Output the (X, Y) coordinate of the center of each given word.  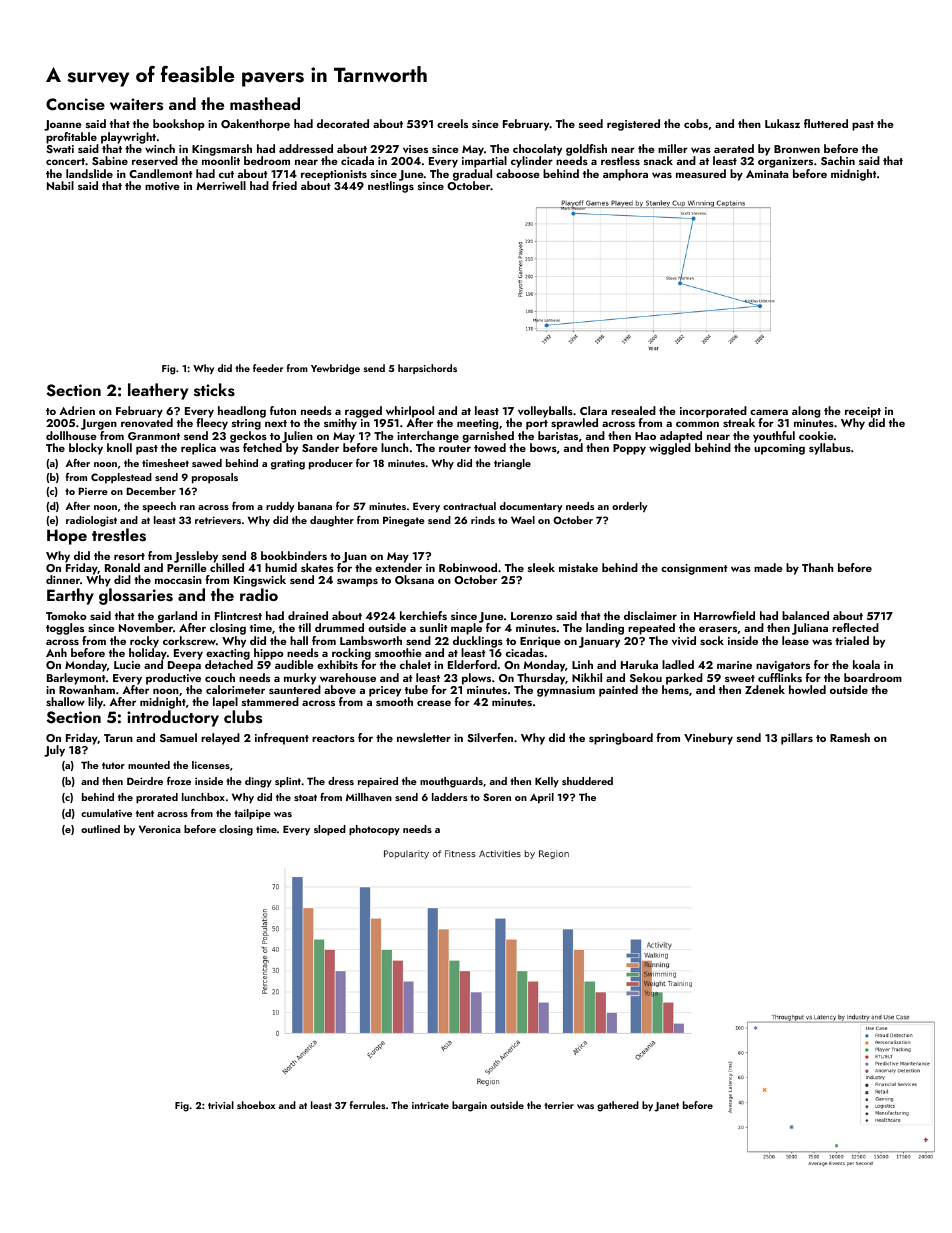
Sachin (838, 160)
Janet (666, 1107)
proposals (215, 478)
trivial (221, 1105)
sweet (740, 678)
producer (331, 464)
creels (452, 123)
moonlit (221, 161)
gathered (618, 1106)
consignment (694, 569)
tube (416, 689)
